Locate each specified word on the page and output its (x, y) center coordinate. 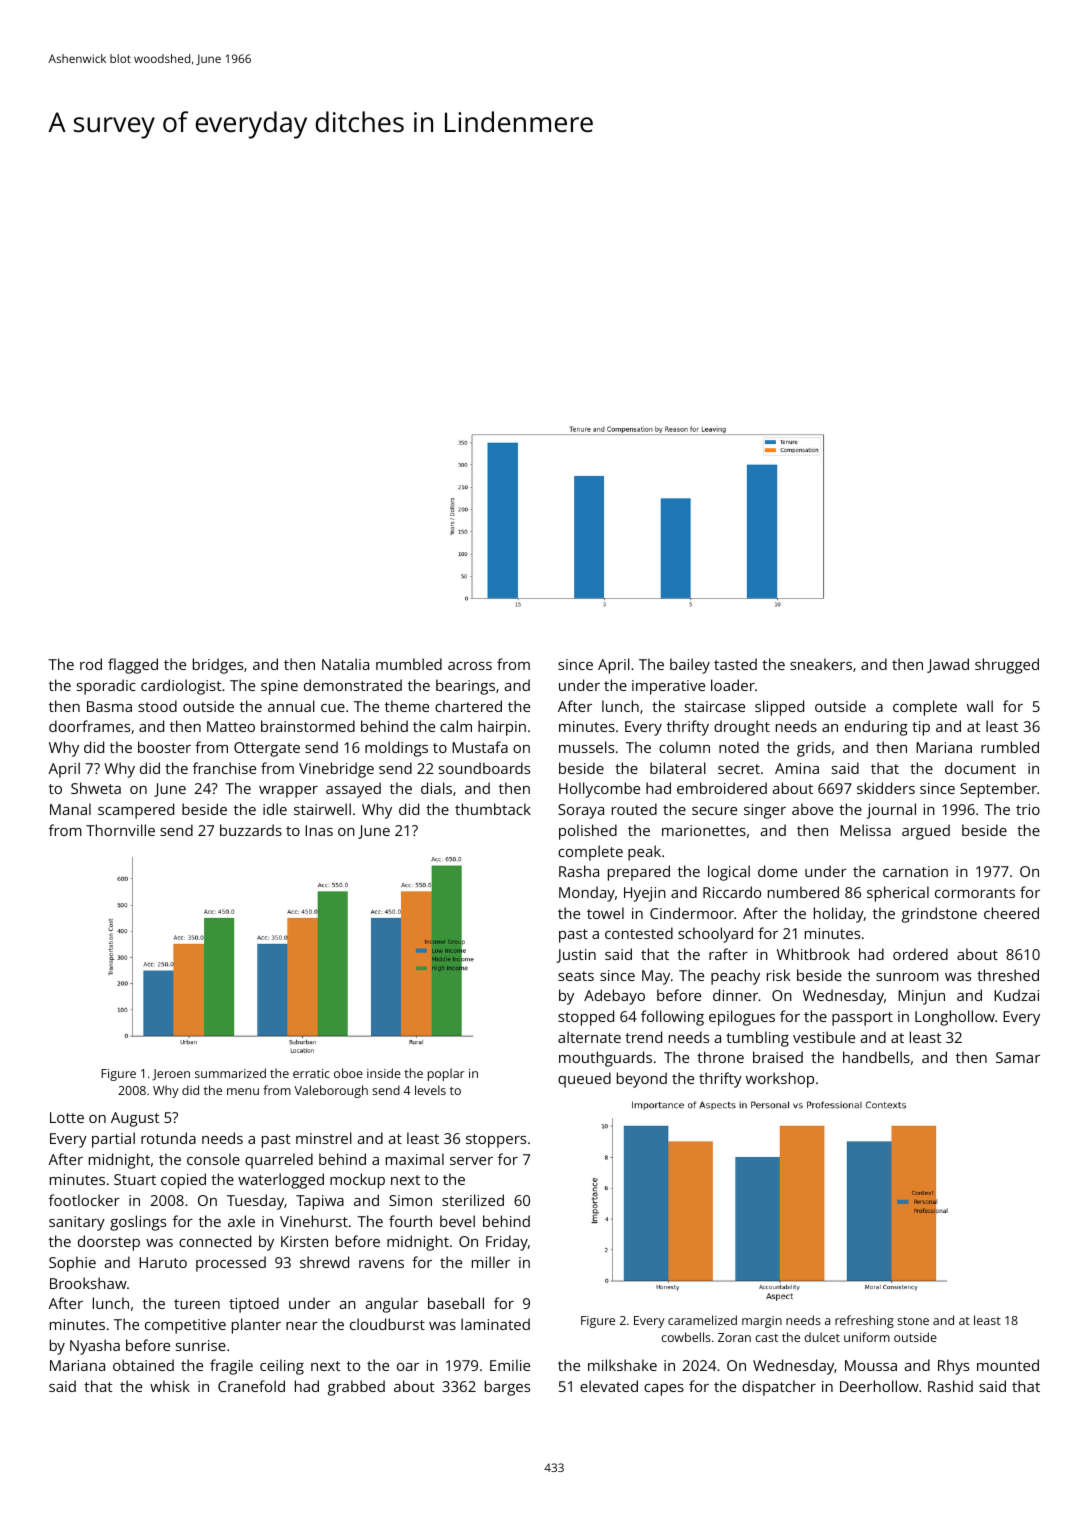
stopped (586, 1018)
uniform (867, 1337)
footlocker (84, 1200)
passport (862, 1019)
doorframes (89, 726)
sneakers (821, 664)
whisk (170, 1386)
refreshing (864, 1321)
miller (491, 1262)
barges (507, 1388)
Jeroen (171, 1075)
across (470, 666)
